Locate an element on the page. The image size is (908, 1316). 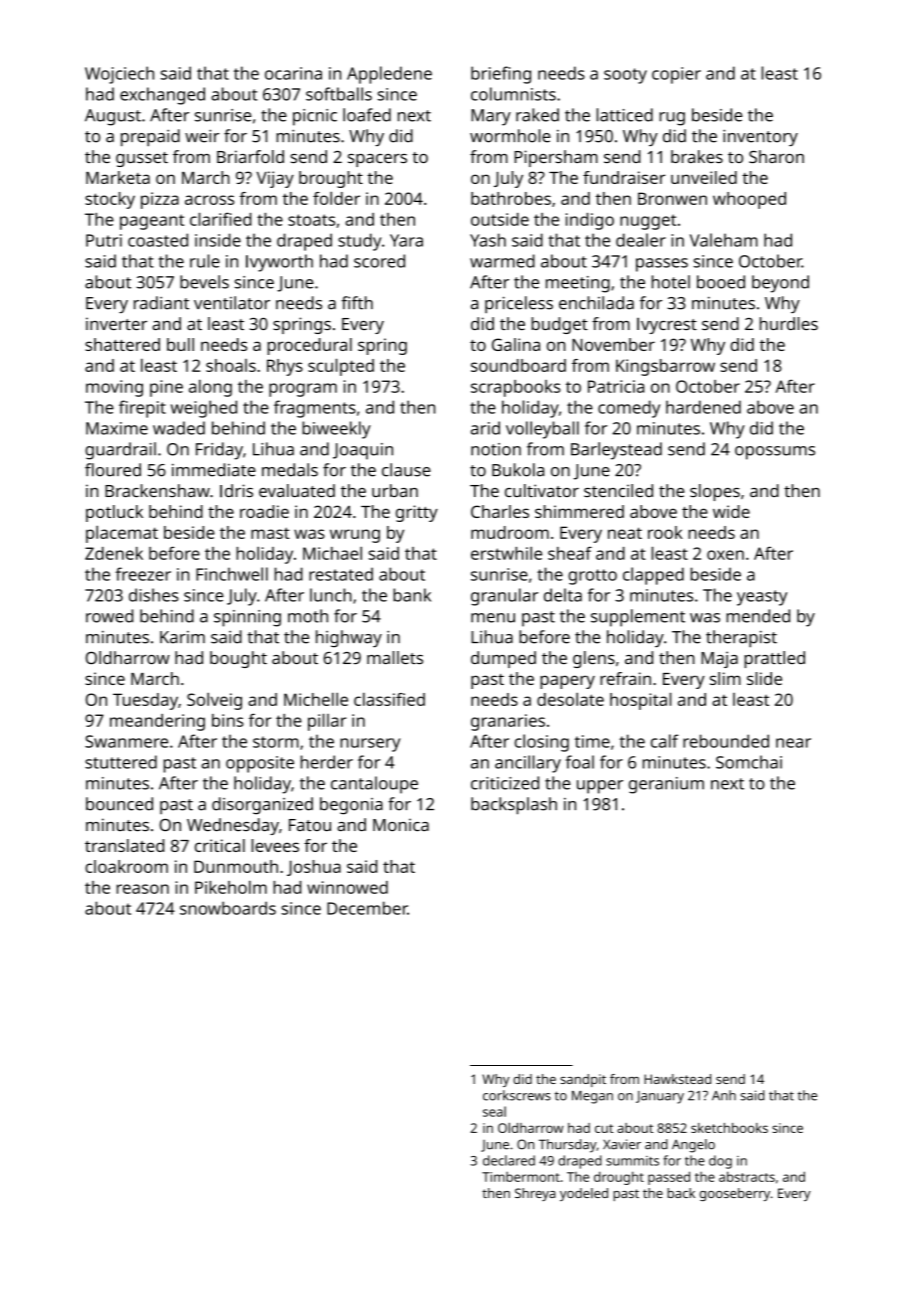
Shreya is located at coordinates (535, 1194).
